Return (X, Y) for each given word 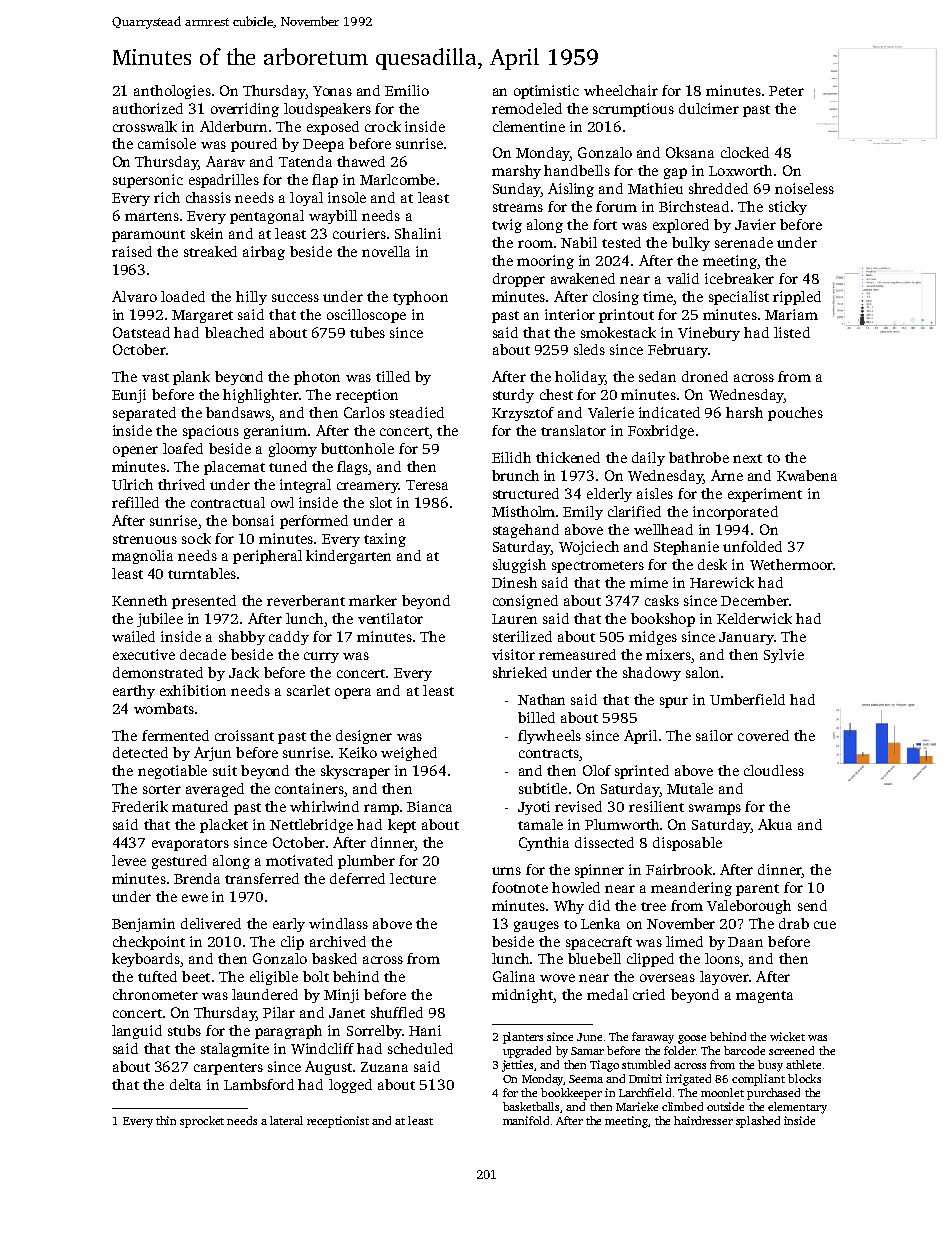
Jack (244, 672)
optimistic (546, 92)
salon (702, 672)
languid (137, 1032)
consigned (525, 602)
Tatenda (305, 161)
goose (692, 1039)
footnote (520, 887)
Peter (786, 91)
